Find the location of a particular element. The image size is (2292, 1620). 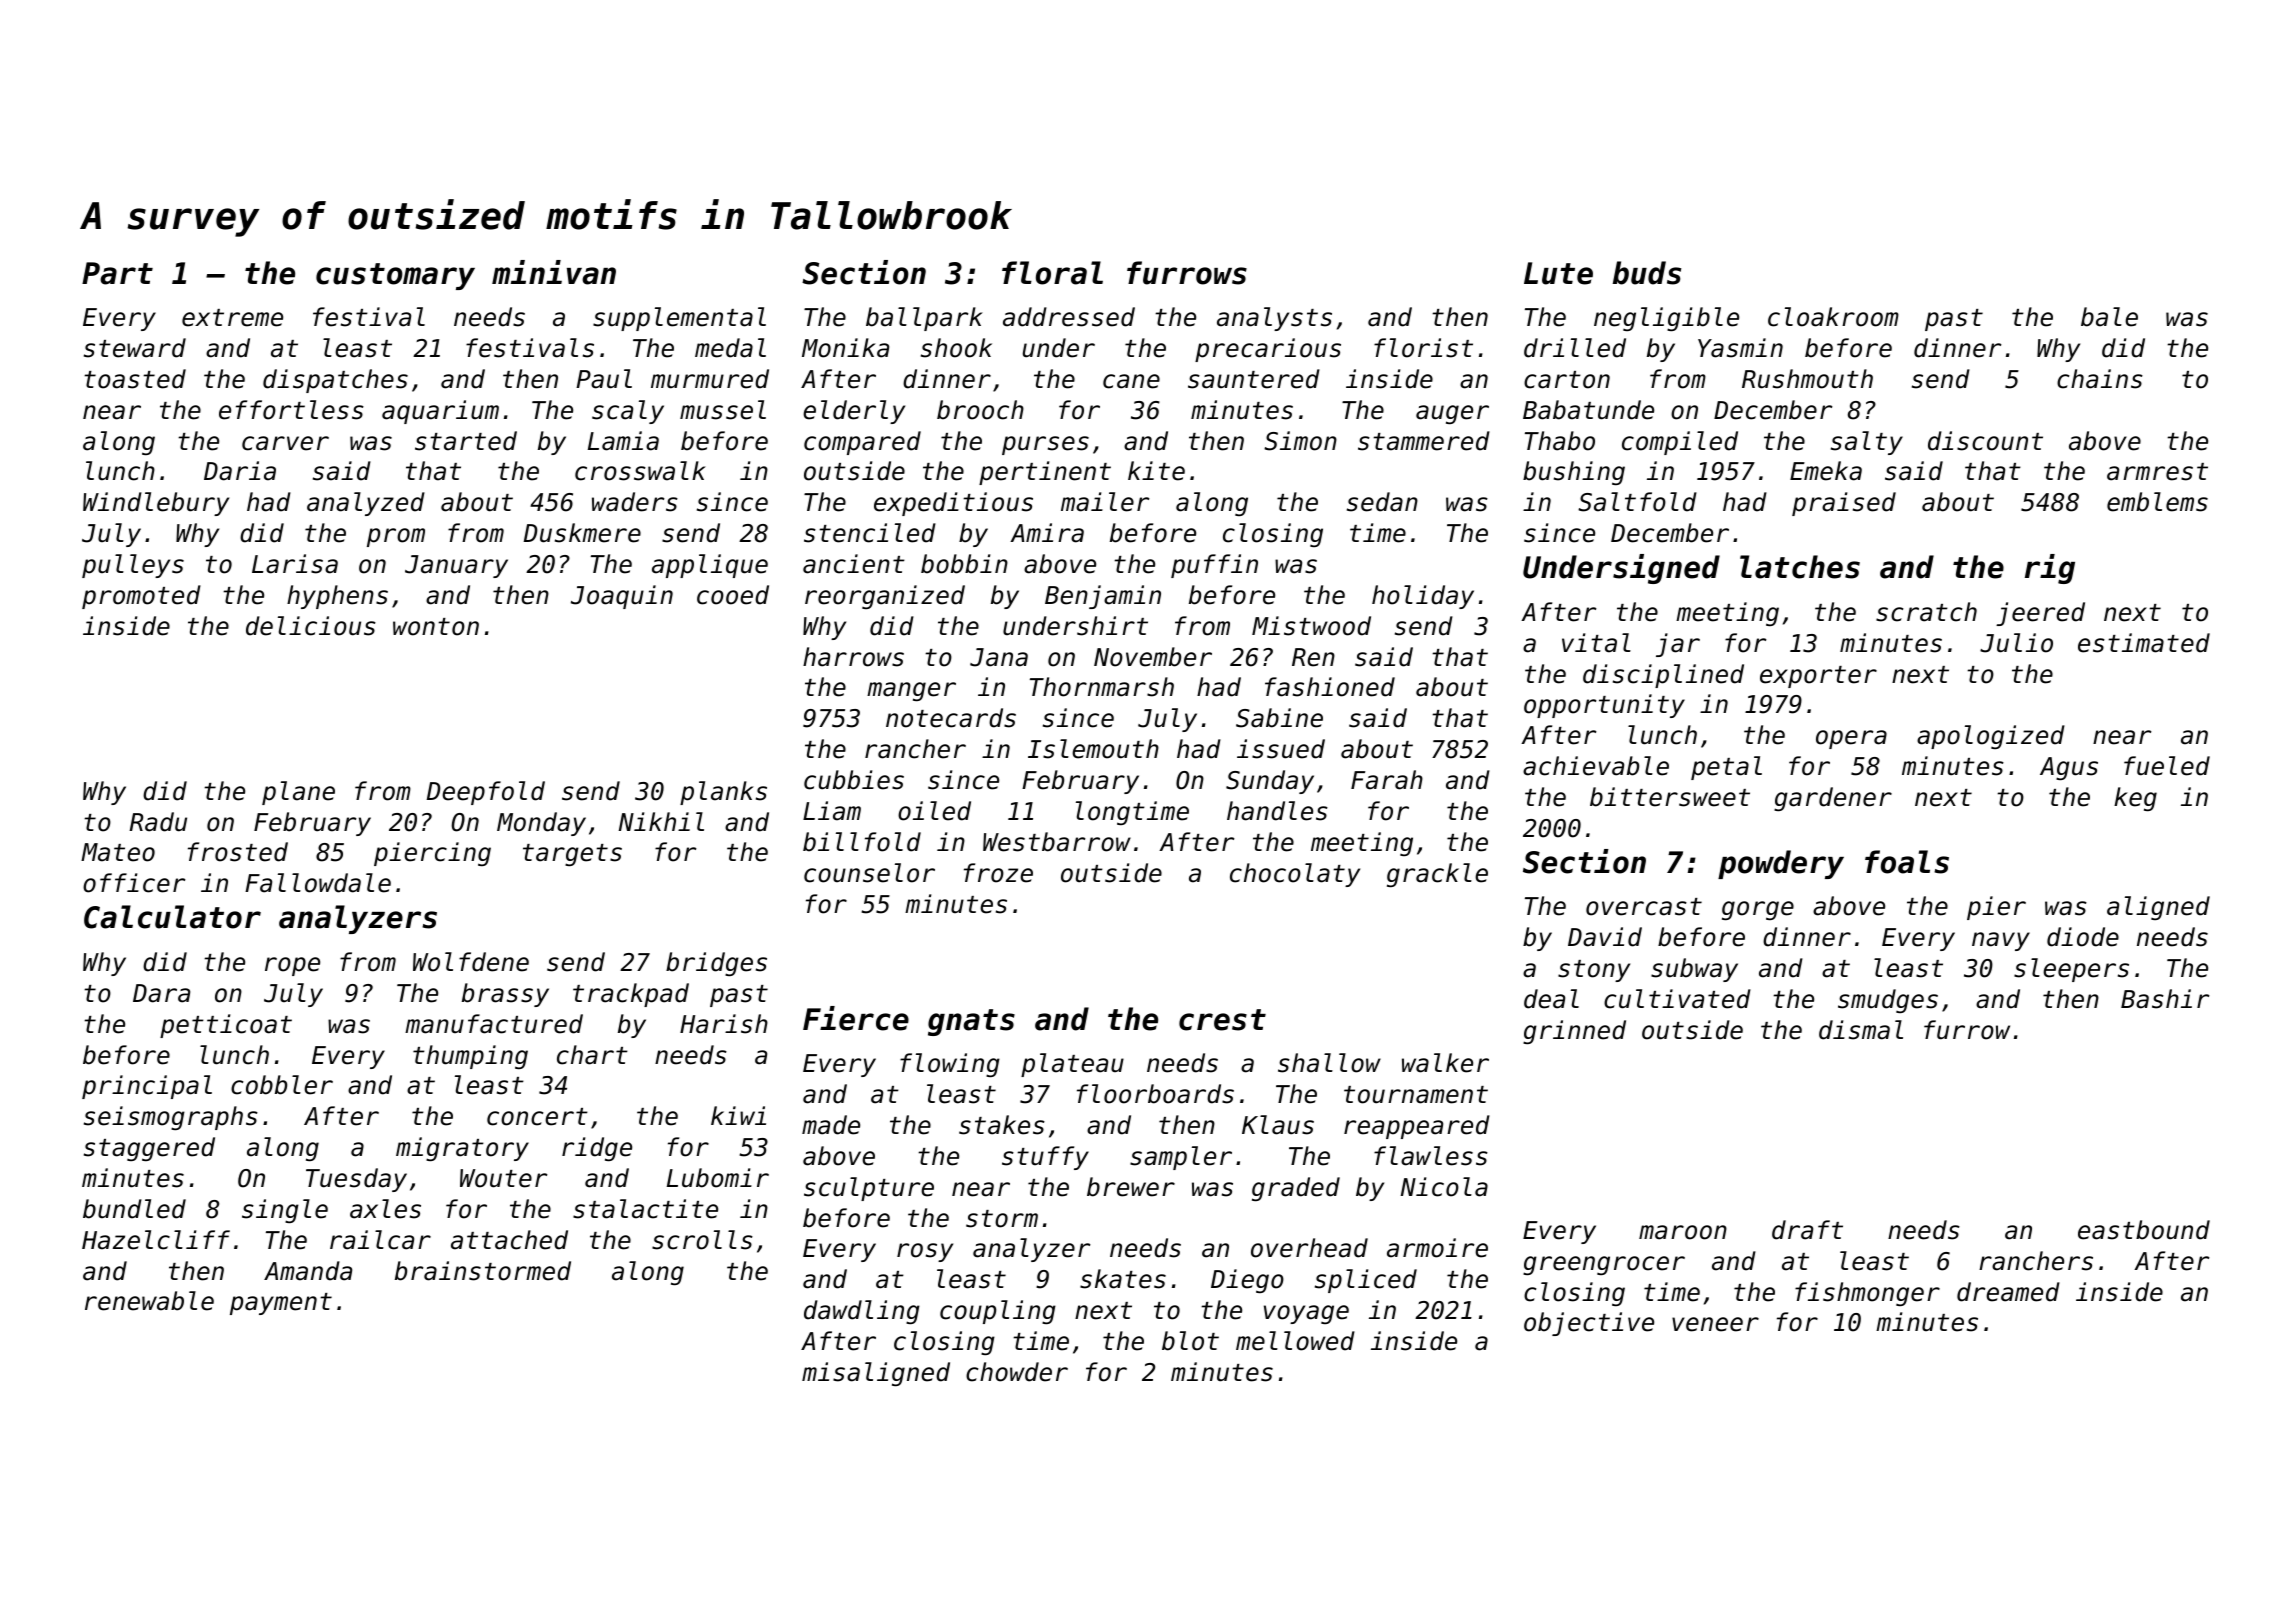

florist is located at coordinates (1423, 348).
